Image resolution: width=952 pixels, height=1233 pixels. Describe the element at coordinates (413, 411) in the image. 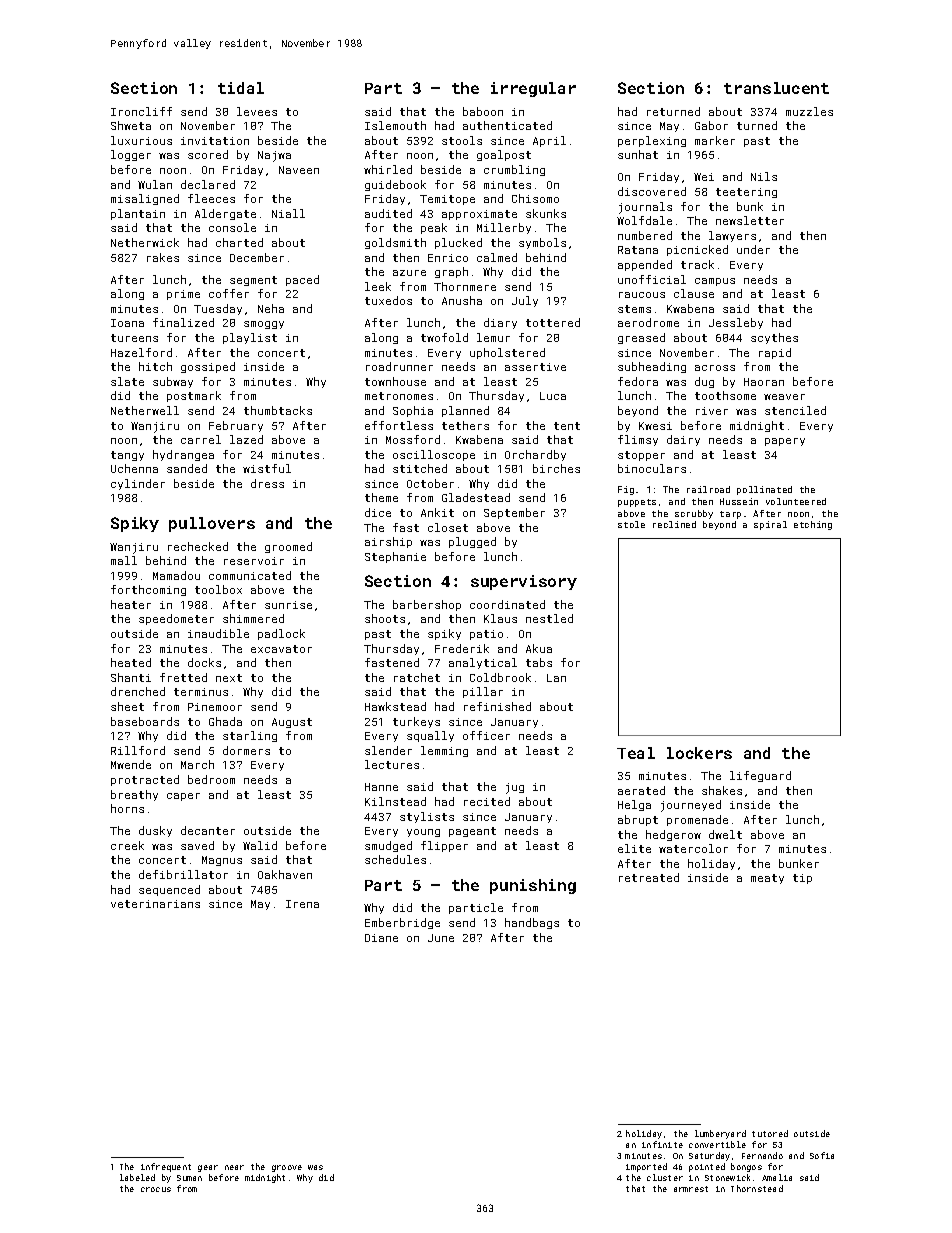

I see `Sophia` at that location.
